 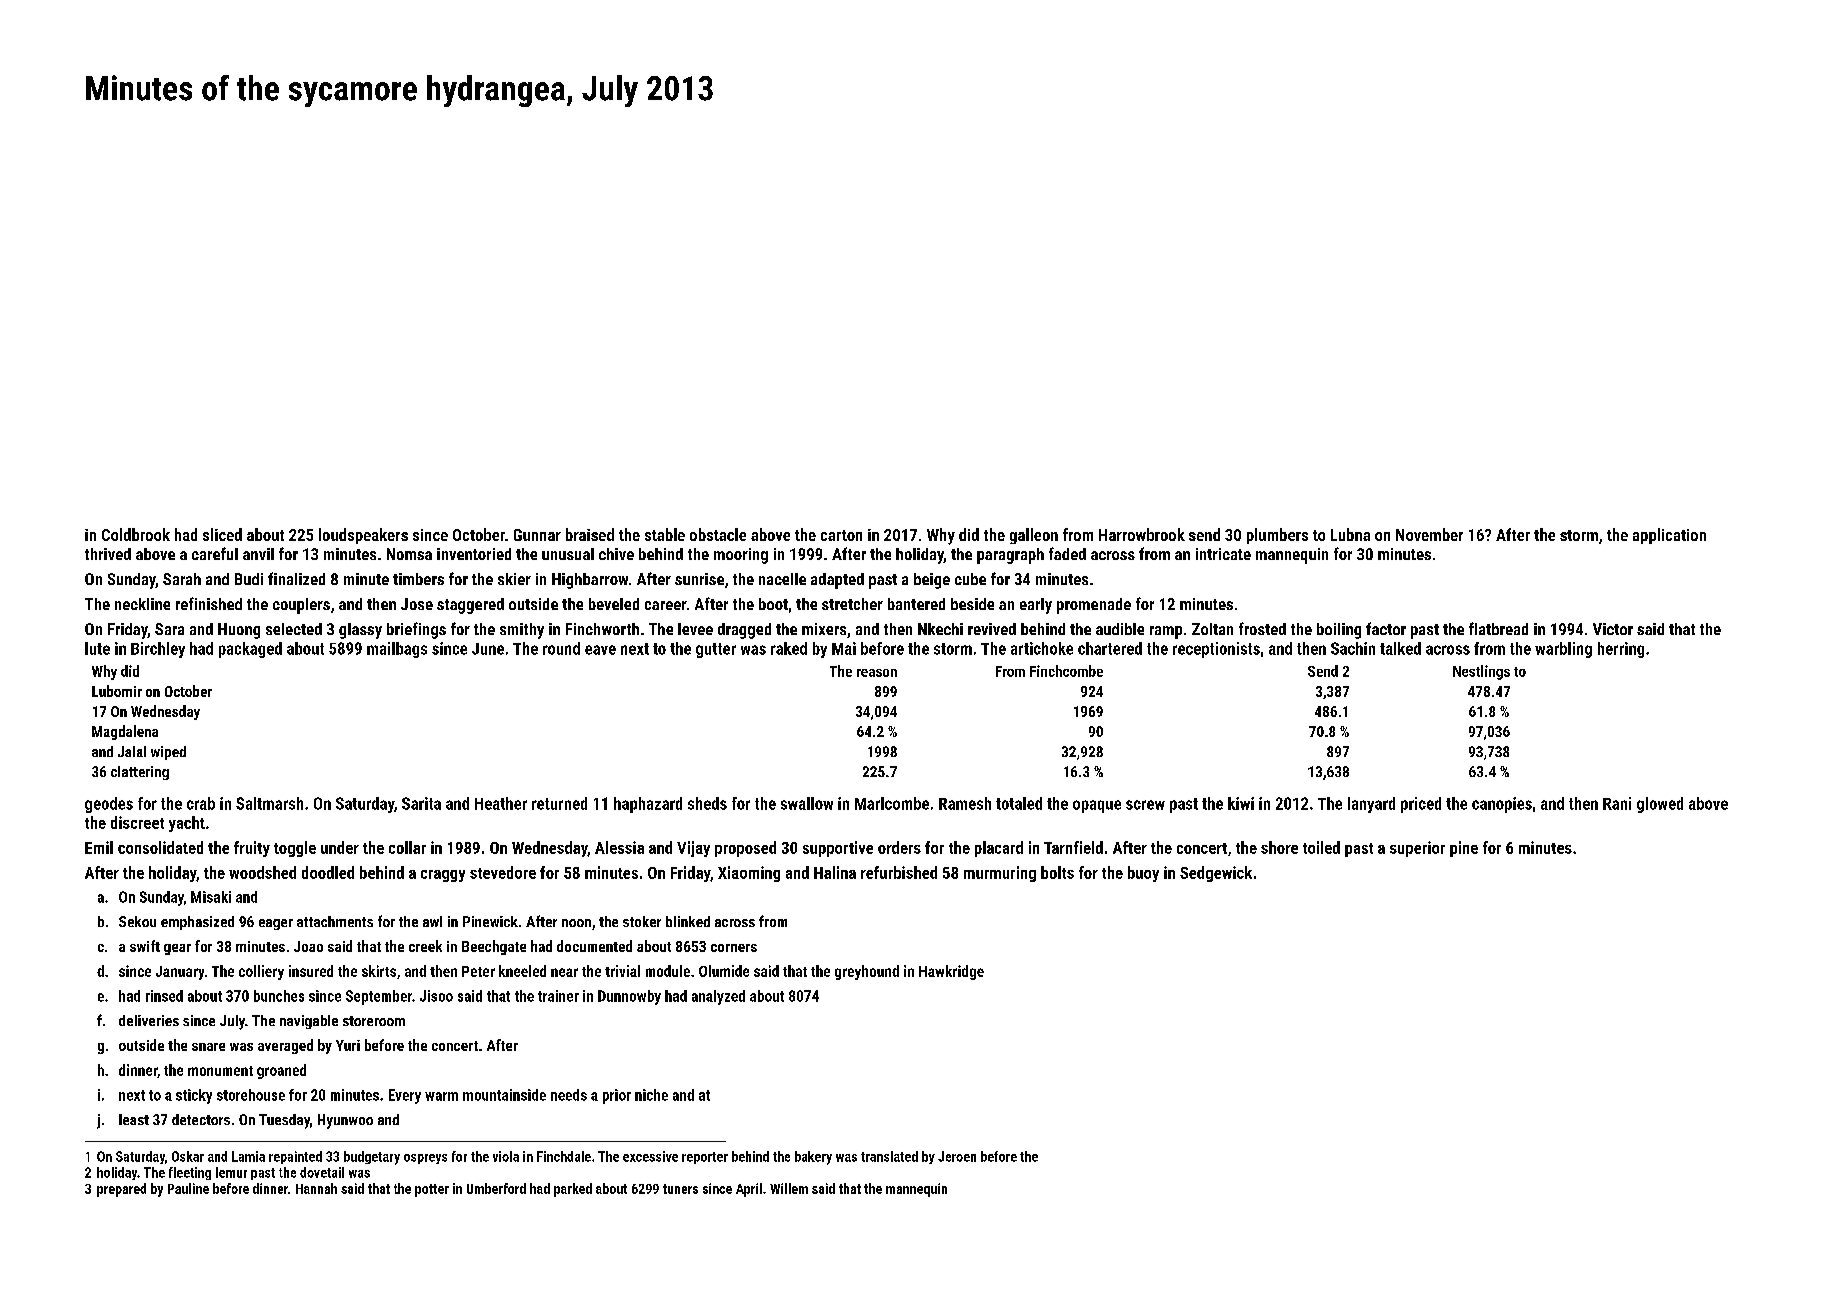 What do you see at coordinates (789, 1188) in the page?
I see `Willem` at bounding box center [789, 1188].
